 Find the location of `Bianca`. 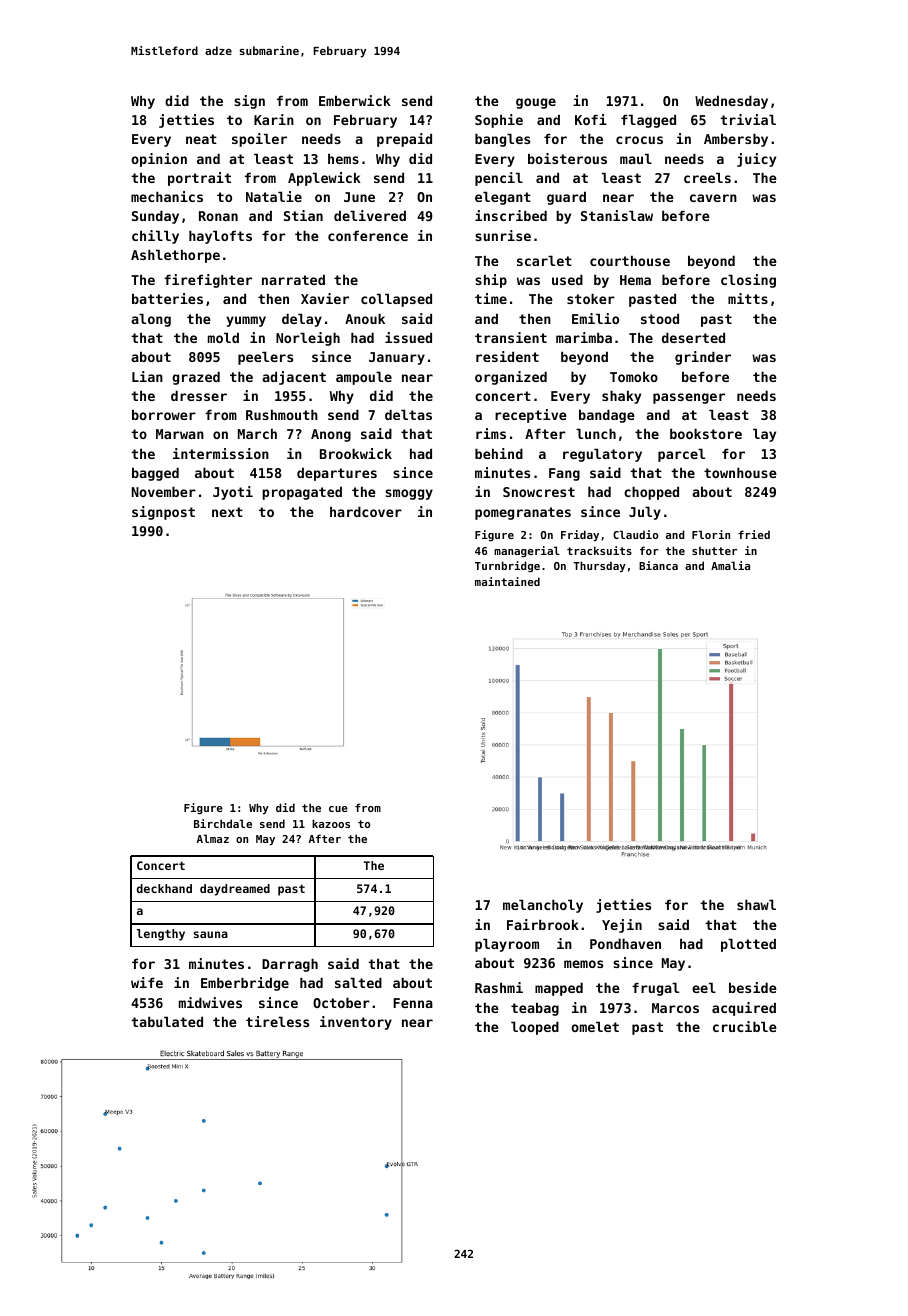

Bianca is located at coordinates (658, 565).
